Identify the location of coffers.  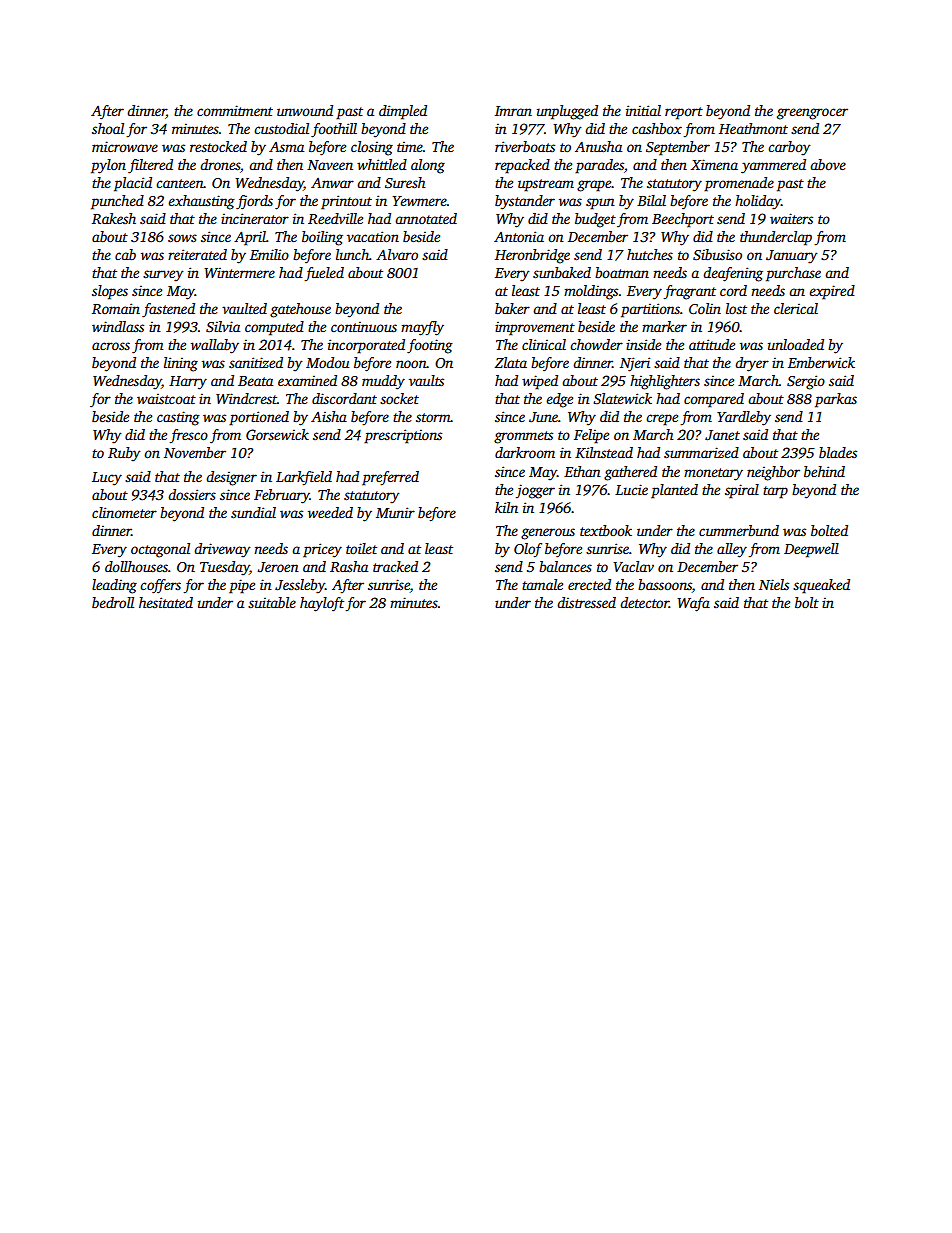
(160, 586).
